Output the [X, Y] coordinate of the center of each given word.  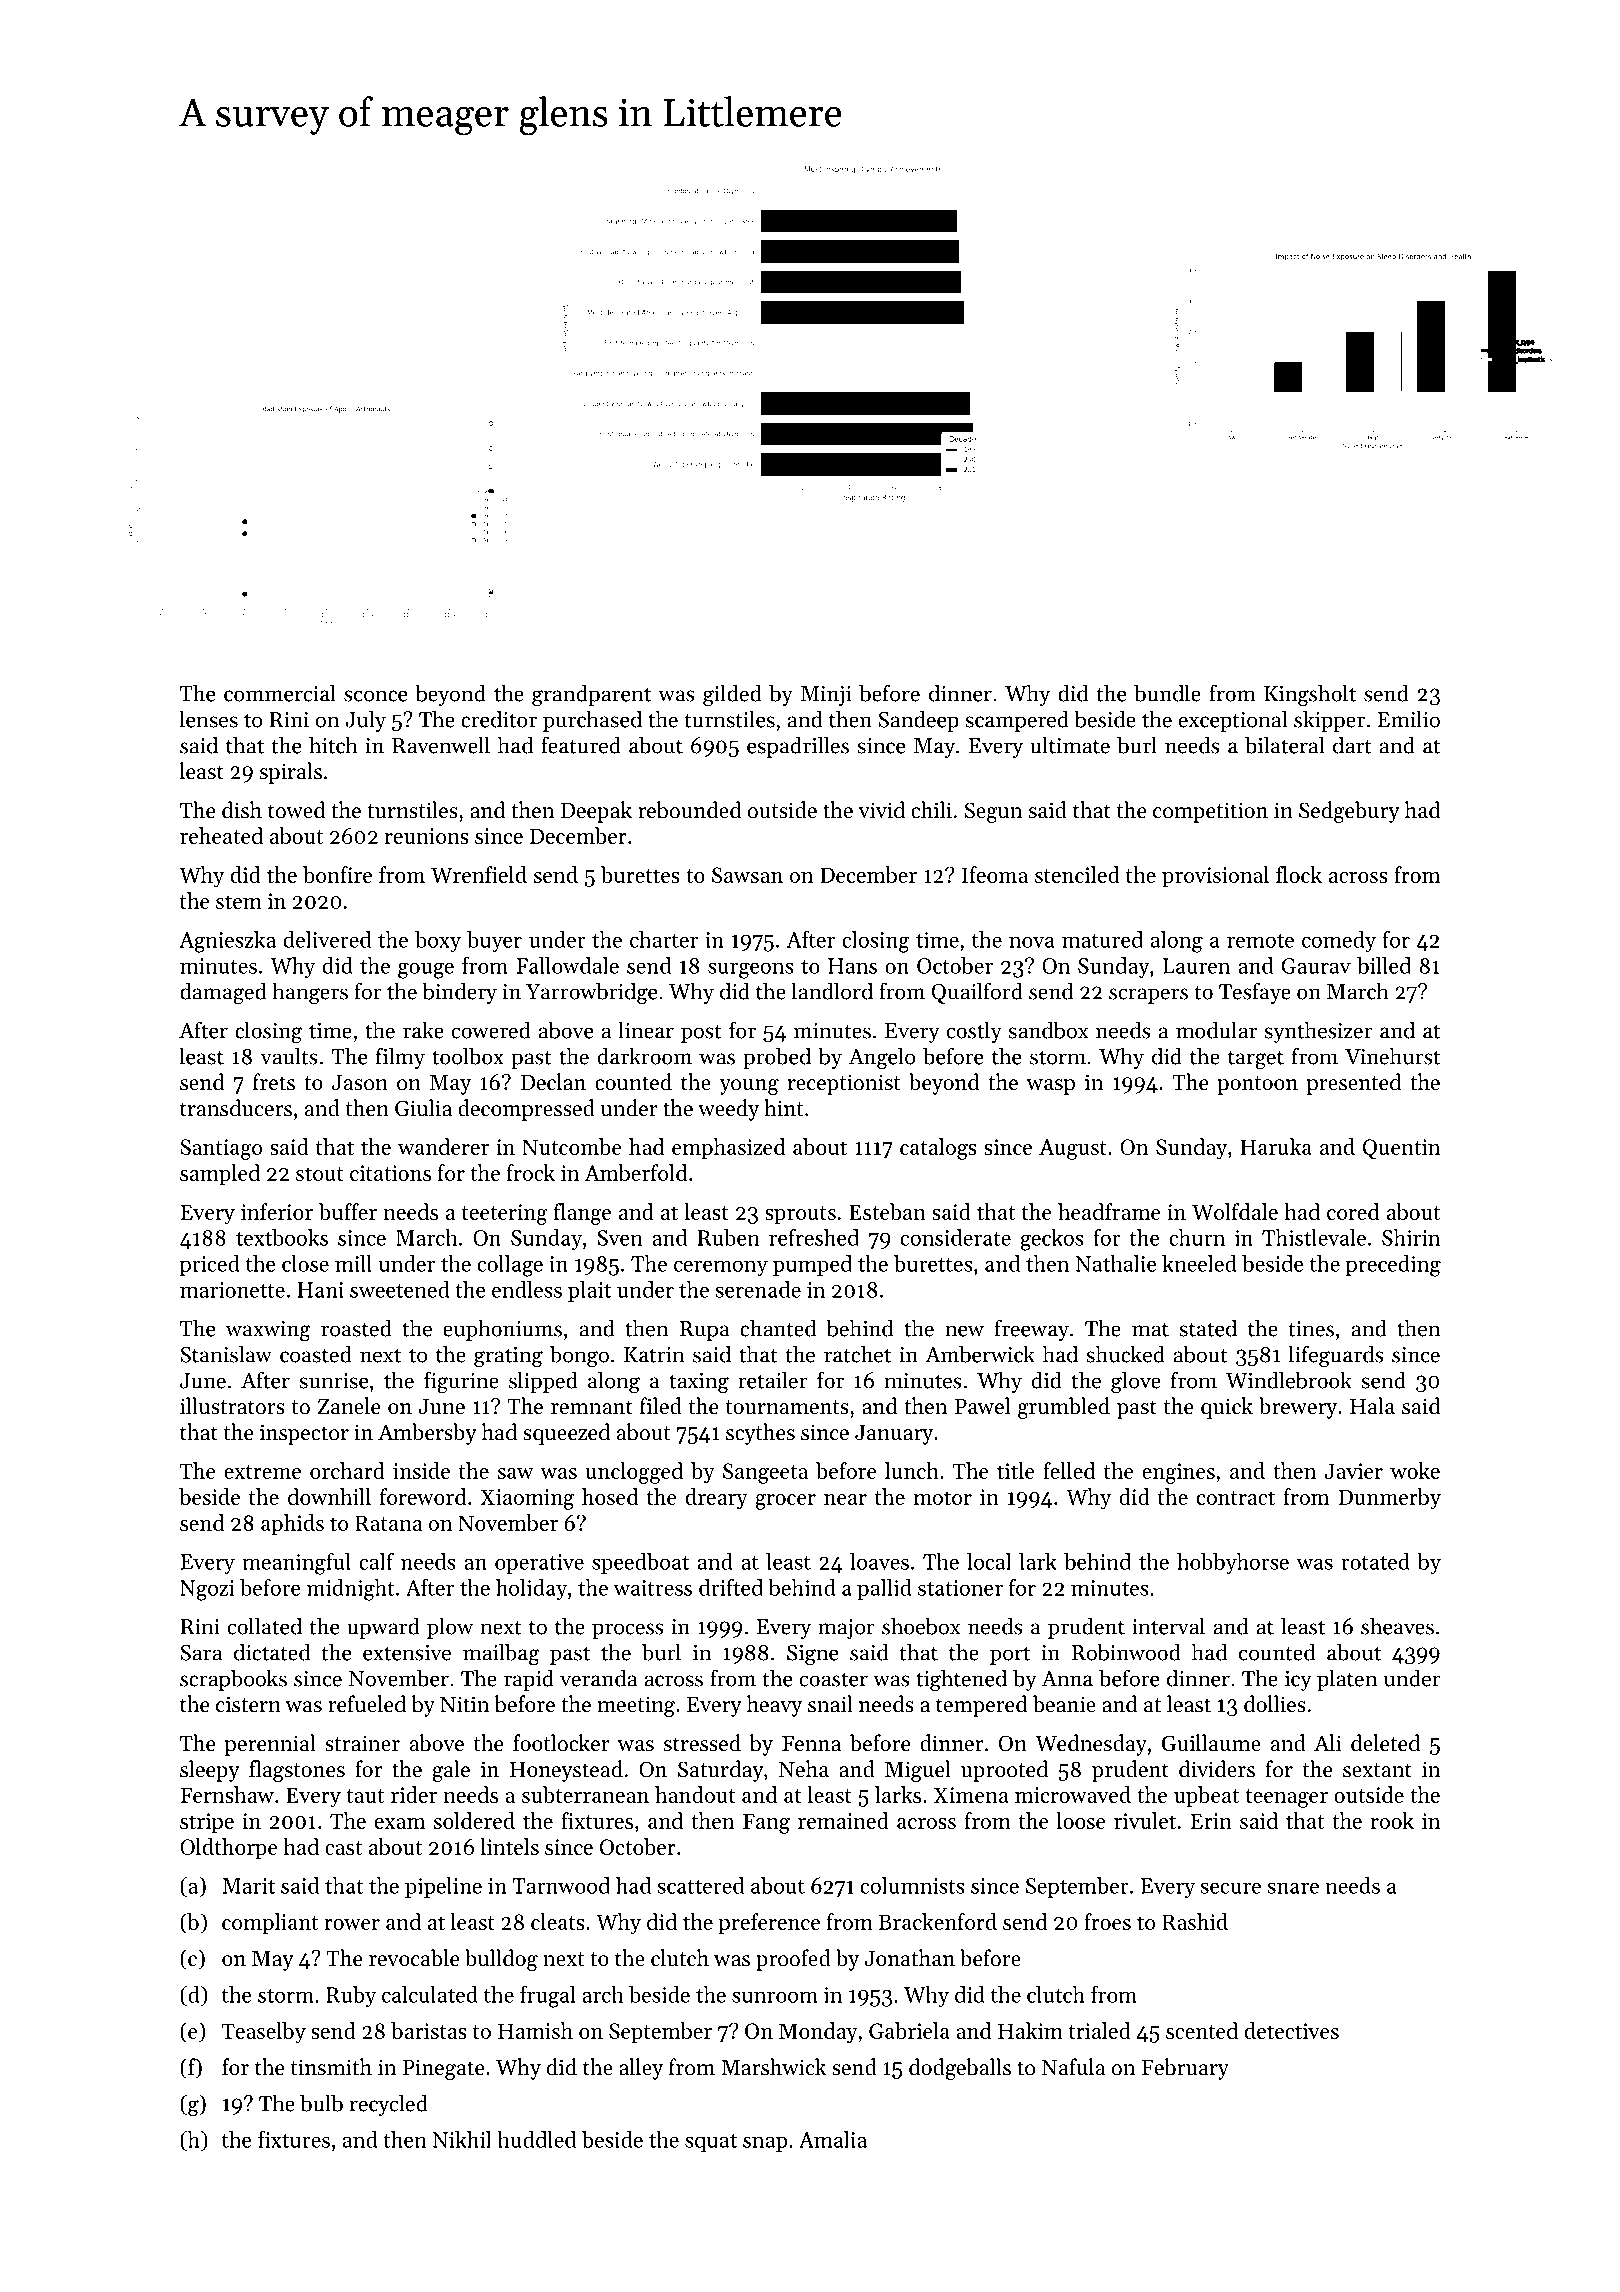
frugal [548, 1997]
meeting [636, 1706]
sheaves [1397, 1626]
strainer [362, 1743]
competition [1210, 812]
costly [974, 1032]
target [1256, 1060]
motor [942, 1498]
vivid [881, 810]
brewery [1298, 1408]
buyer [494, 941]
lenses [208, 719]
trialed [1099, 2030]
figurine [461, 1382]
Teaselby [264, 2033]
